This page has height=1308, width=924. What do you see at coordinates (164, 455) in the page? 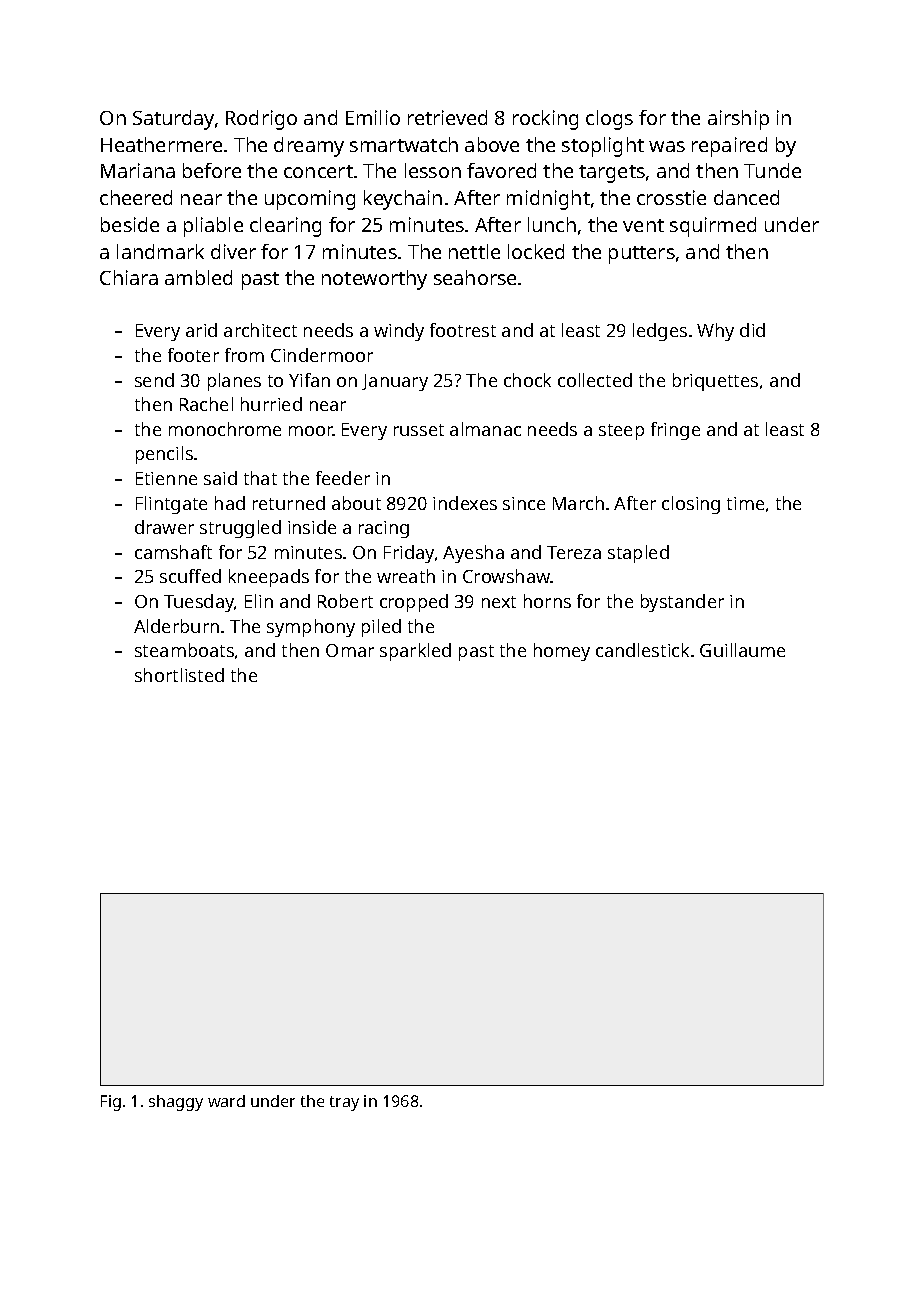
I see `pencils` at bounding box center [164, 455].
